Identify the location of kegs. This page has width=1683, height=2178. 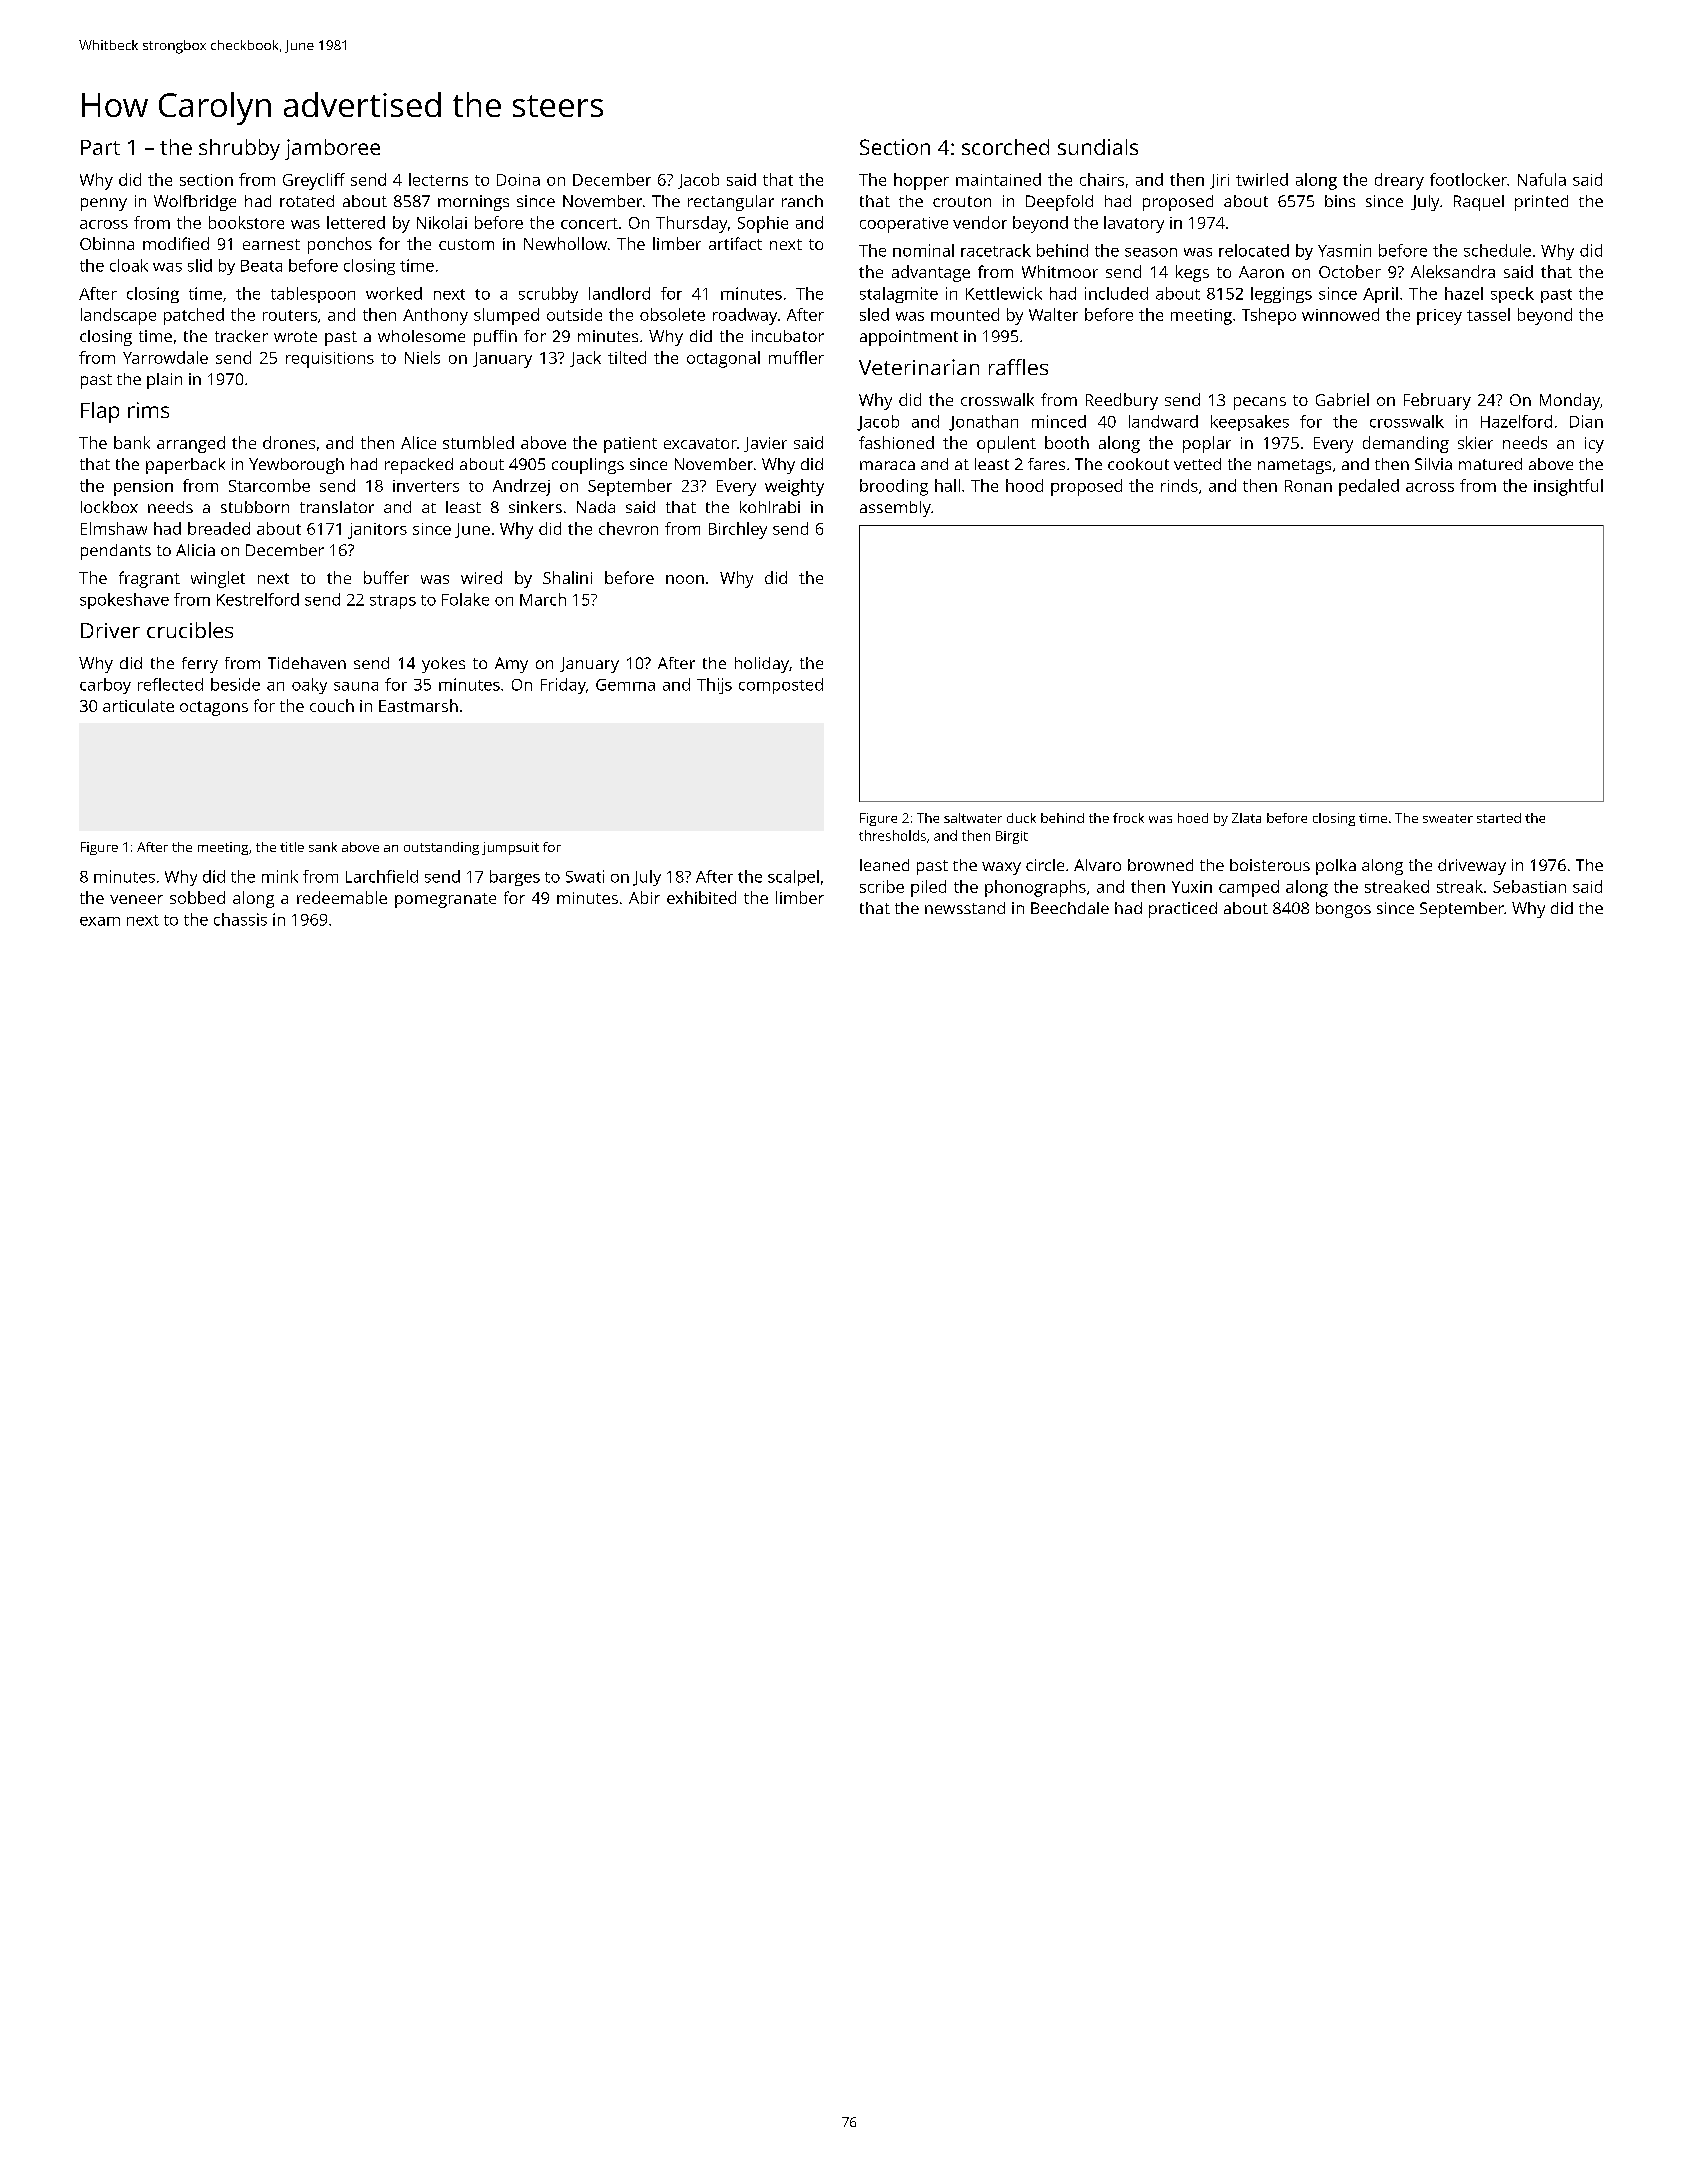
(1192, 273).
